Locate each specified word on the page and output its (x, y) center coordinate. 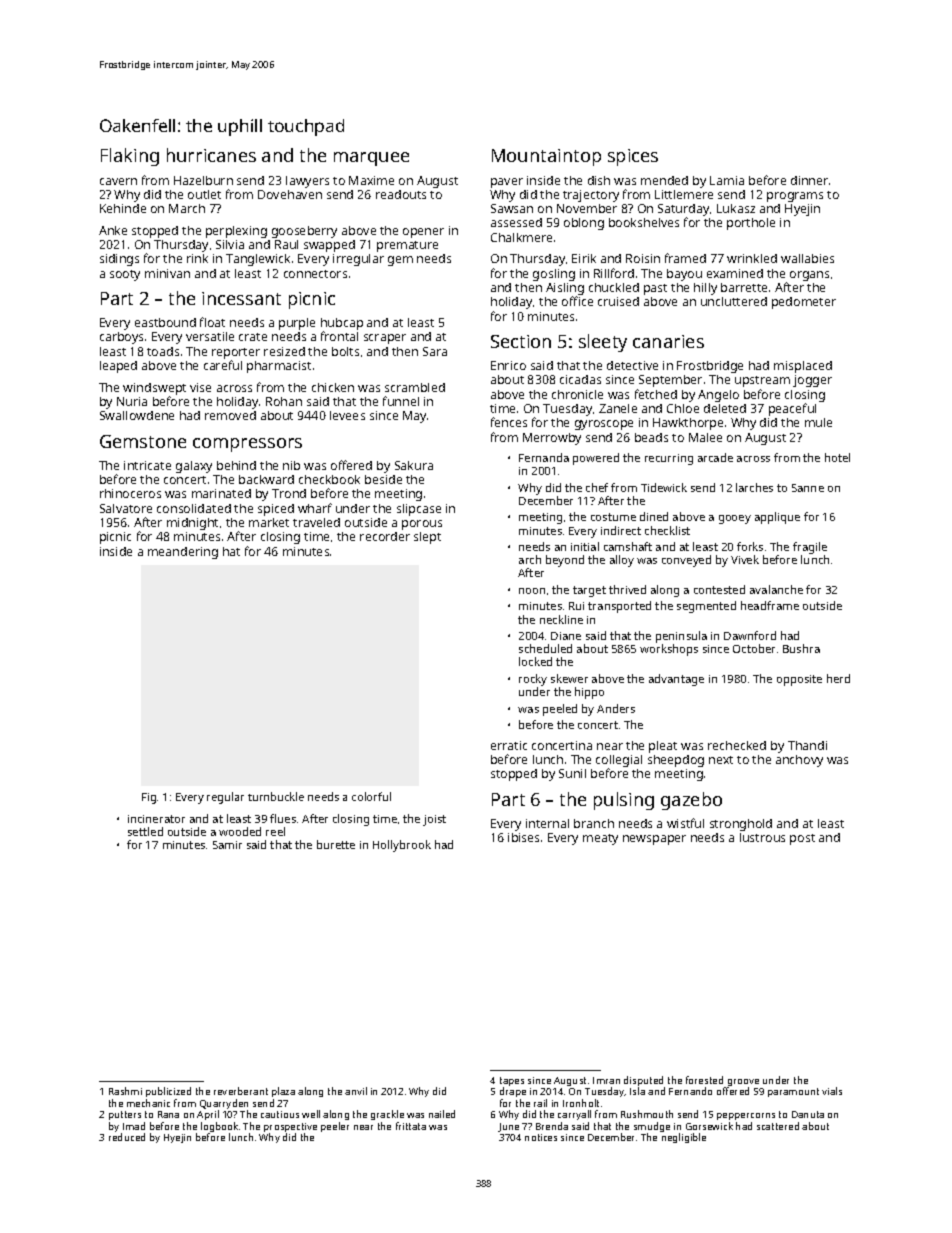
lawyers (307, 182)
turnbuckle (276, 796)
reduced (127, 1137)
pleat (663, 747)
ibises (523, 837)
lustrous (762, 837)
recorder (385, 536)
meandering (183, 553)
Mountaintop (546, 157)
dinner (809, 180)
